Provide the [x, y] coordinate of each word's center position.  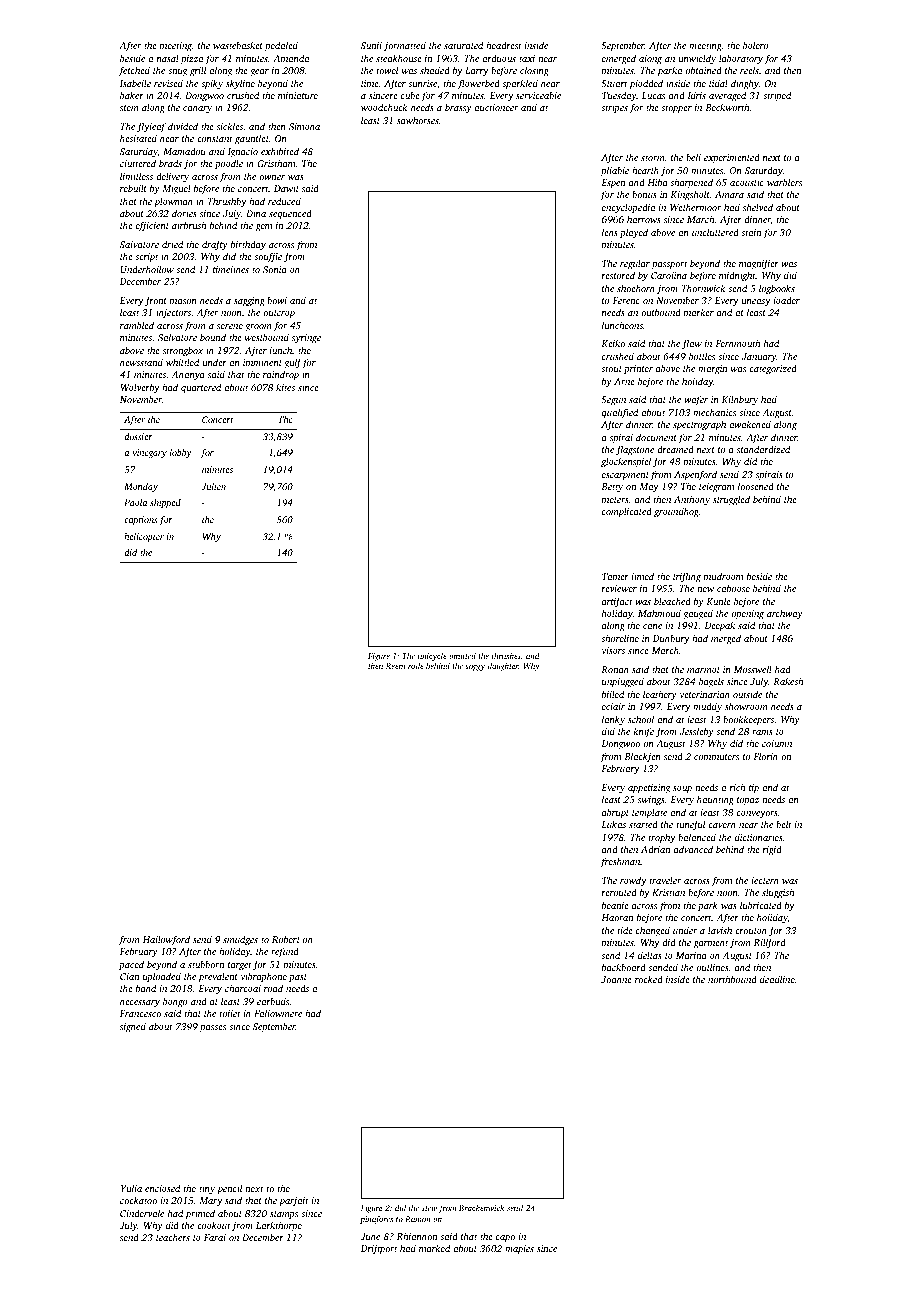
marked [434, 1248]
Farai [215, 1237]
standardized [763, 449]
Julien [213, 486]
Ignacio [243, 153]
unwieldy [697, 59]
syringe [306, 339]
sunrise [422, 83]
